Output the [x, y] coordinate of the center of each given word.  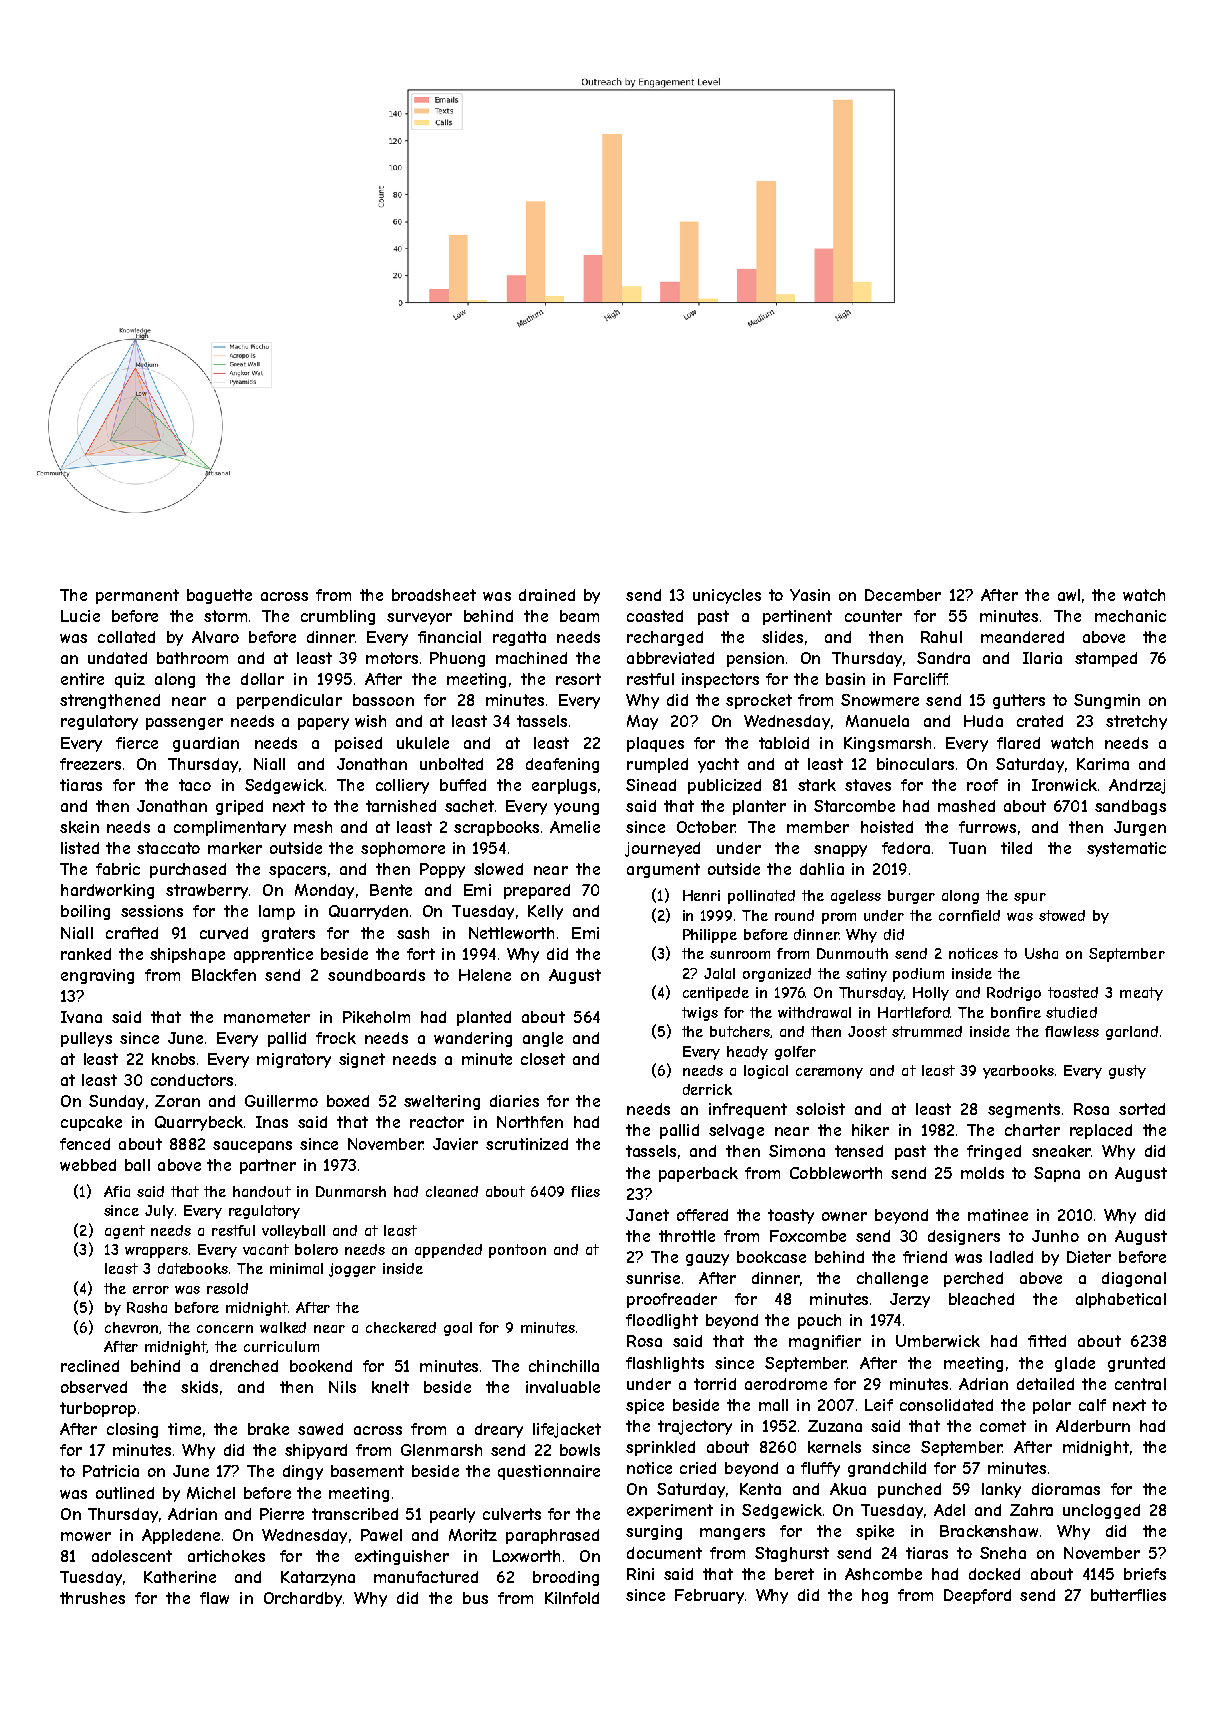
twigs [700, 1014]
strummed [927, 1031]
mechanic [1130, 616]
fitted [1047, 1341]
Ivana [81, 1017]
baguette [219, 596]
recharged [665, 638]
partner [268, 1166]
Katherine [180, 1577]
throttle [687, 1236]
